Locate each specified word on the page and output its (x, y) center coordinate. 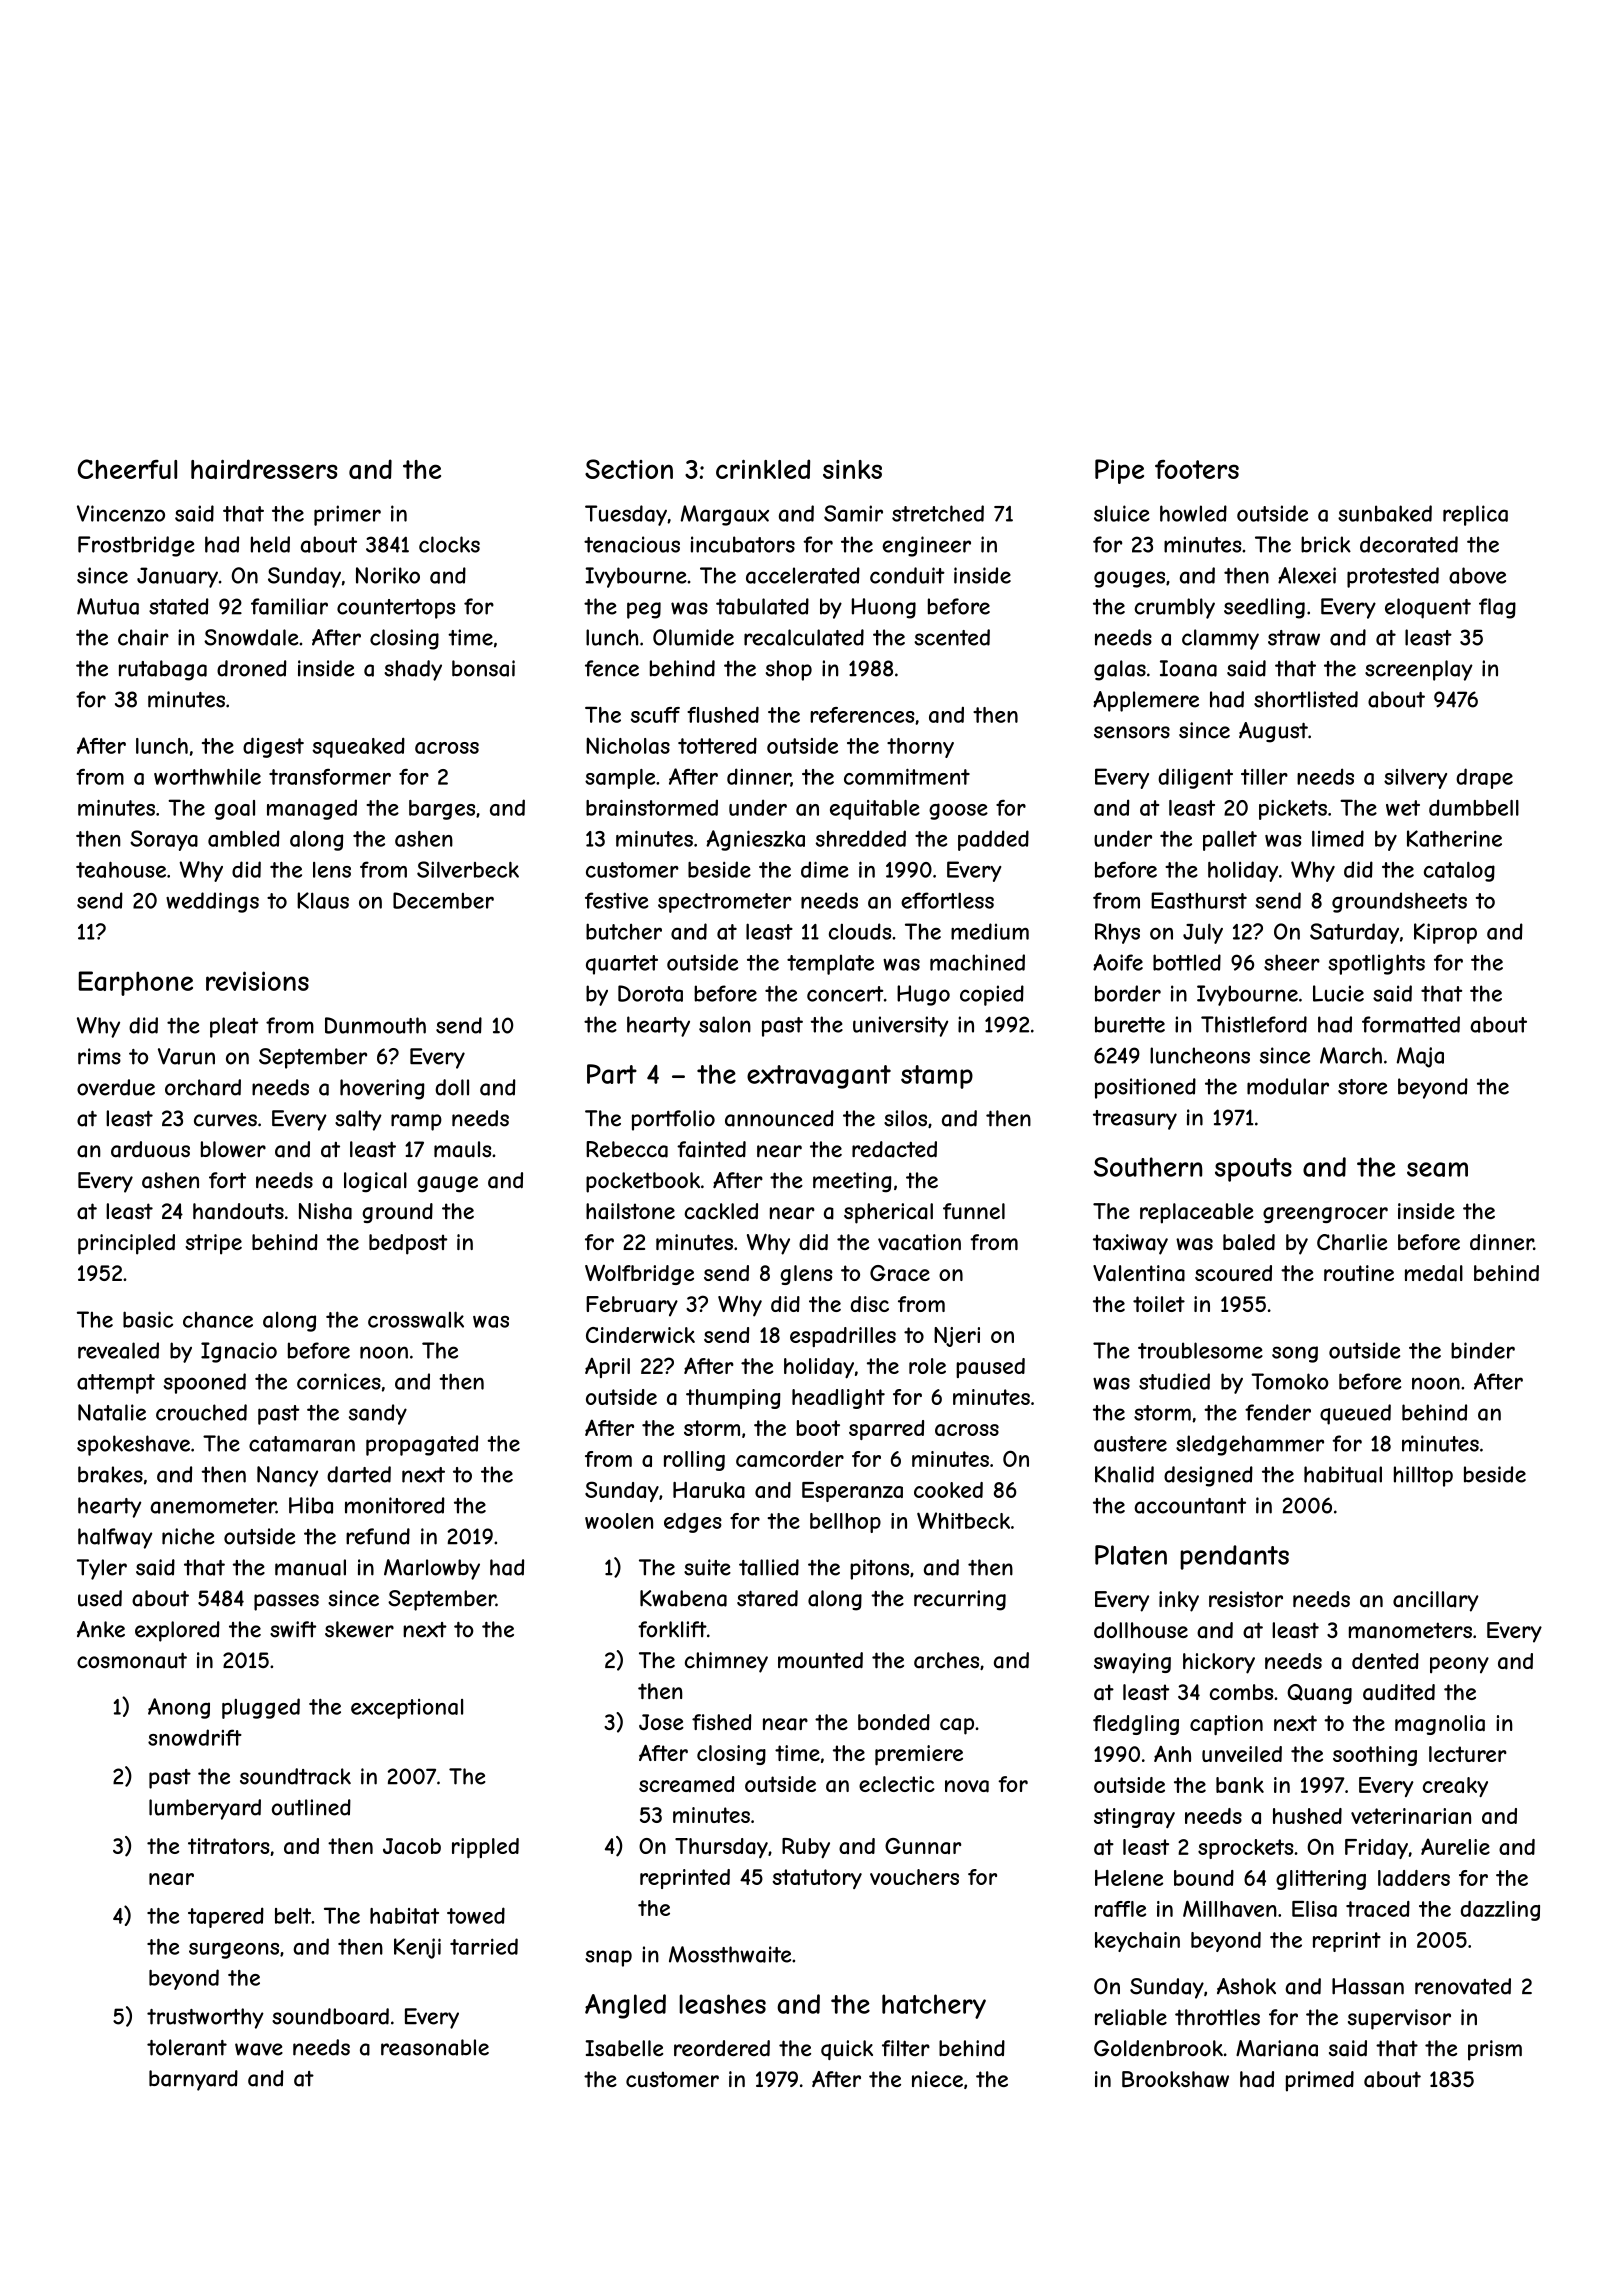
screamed (687, 1784)
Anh (1172, 1754)
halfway (115, 1538)
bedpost (408, 1244)
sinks (852, 469)
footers (1197, 469)
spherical (888, 1213)
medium (990, 931)
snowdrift (195, 1737)
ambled (244, 838)
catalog (1459, 872)
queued (1355, 1414)
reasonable (435, 2047)
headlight (838, 1399)
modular (1288, 1086)
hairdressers (264, 469)
